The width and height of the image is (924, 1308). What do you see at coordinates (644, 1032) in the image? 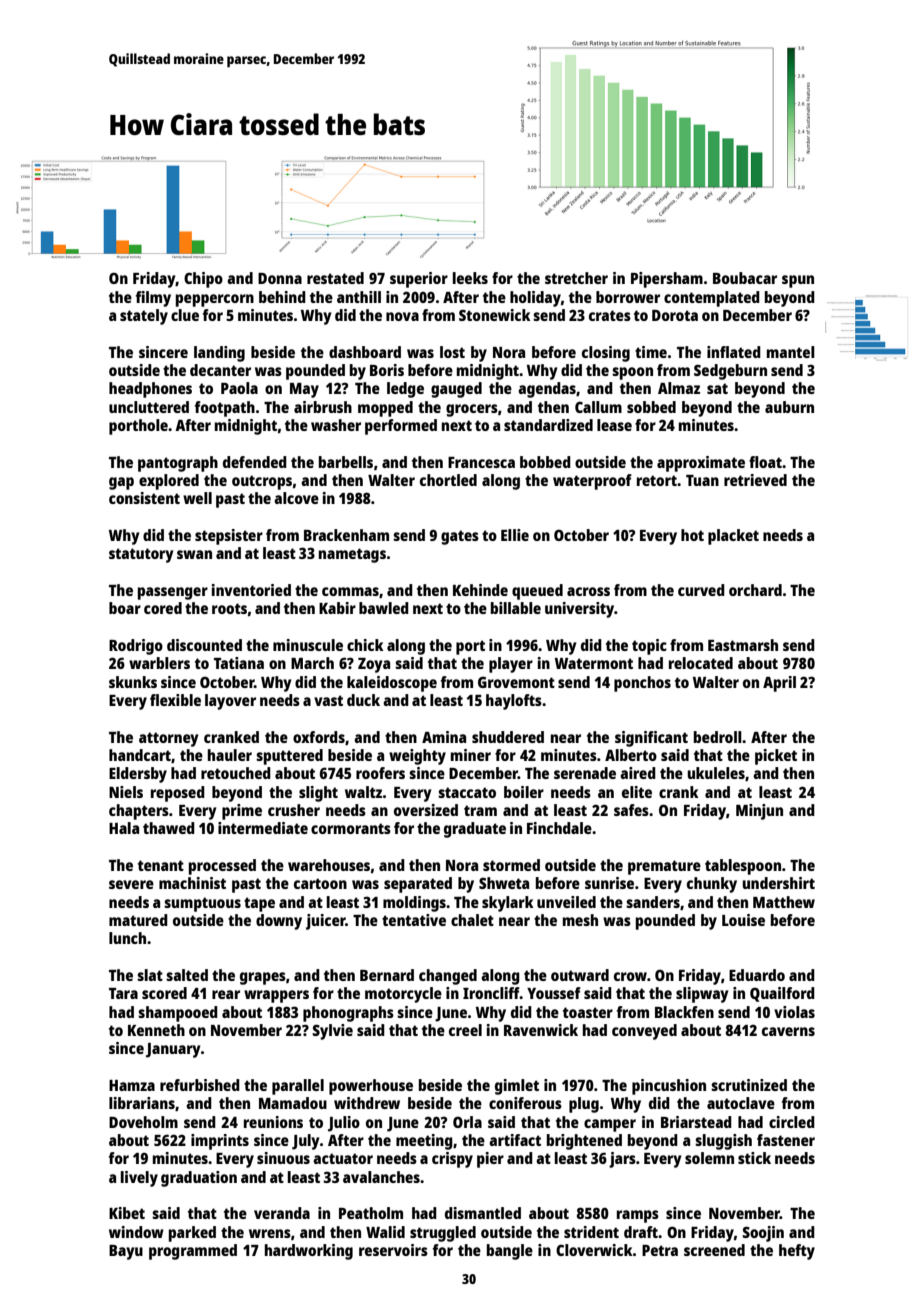
I see `conveyed` at bounding box center [644, 1032].
